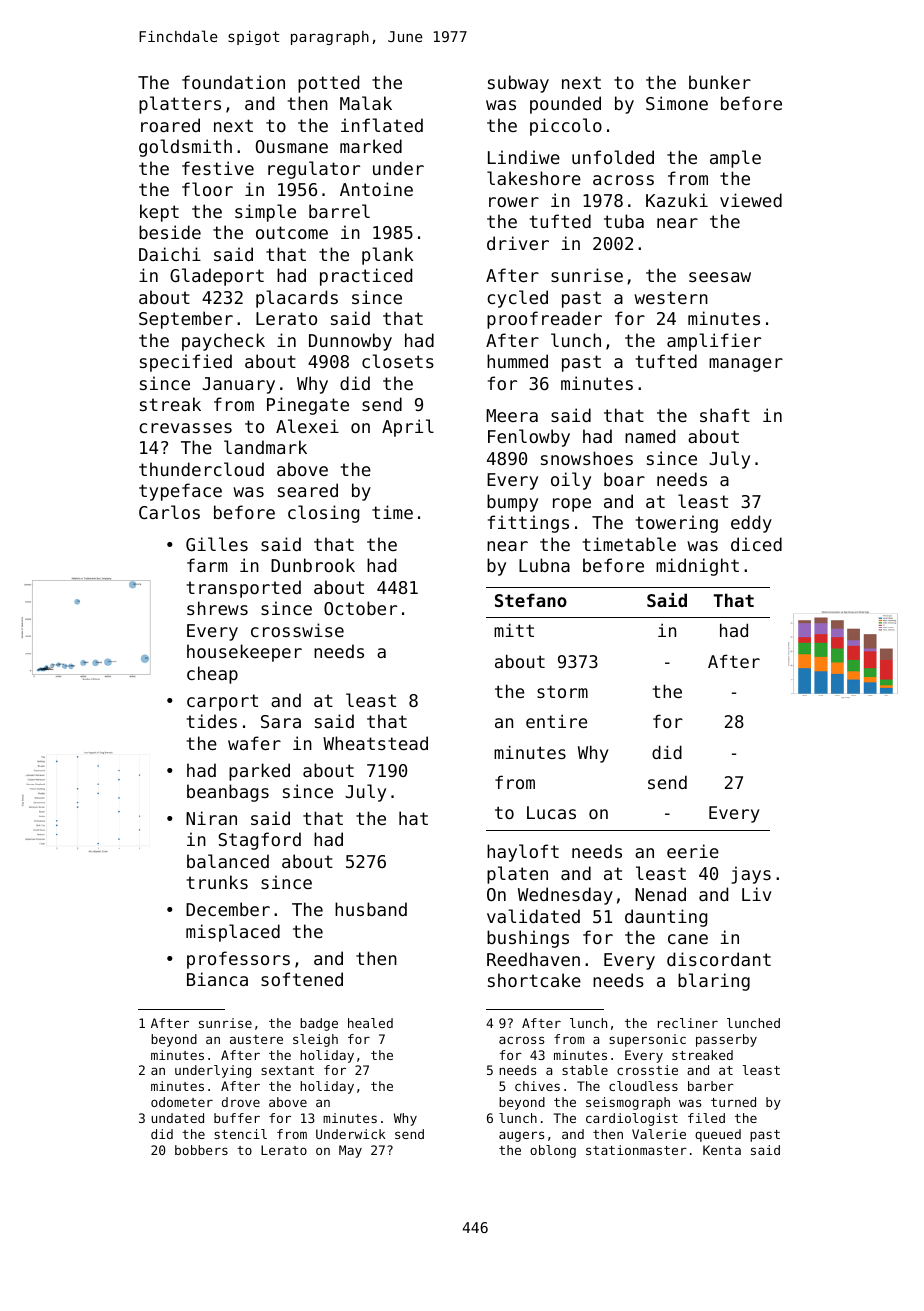 Image resolution: width=924 pixels, height=1311 pixels. Describe the element at coordinates (523, 853) in the page. I see `hayloft` at that location.
